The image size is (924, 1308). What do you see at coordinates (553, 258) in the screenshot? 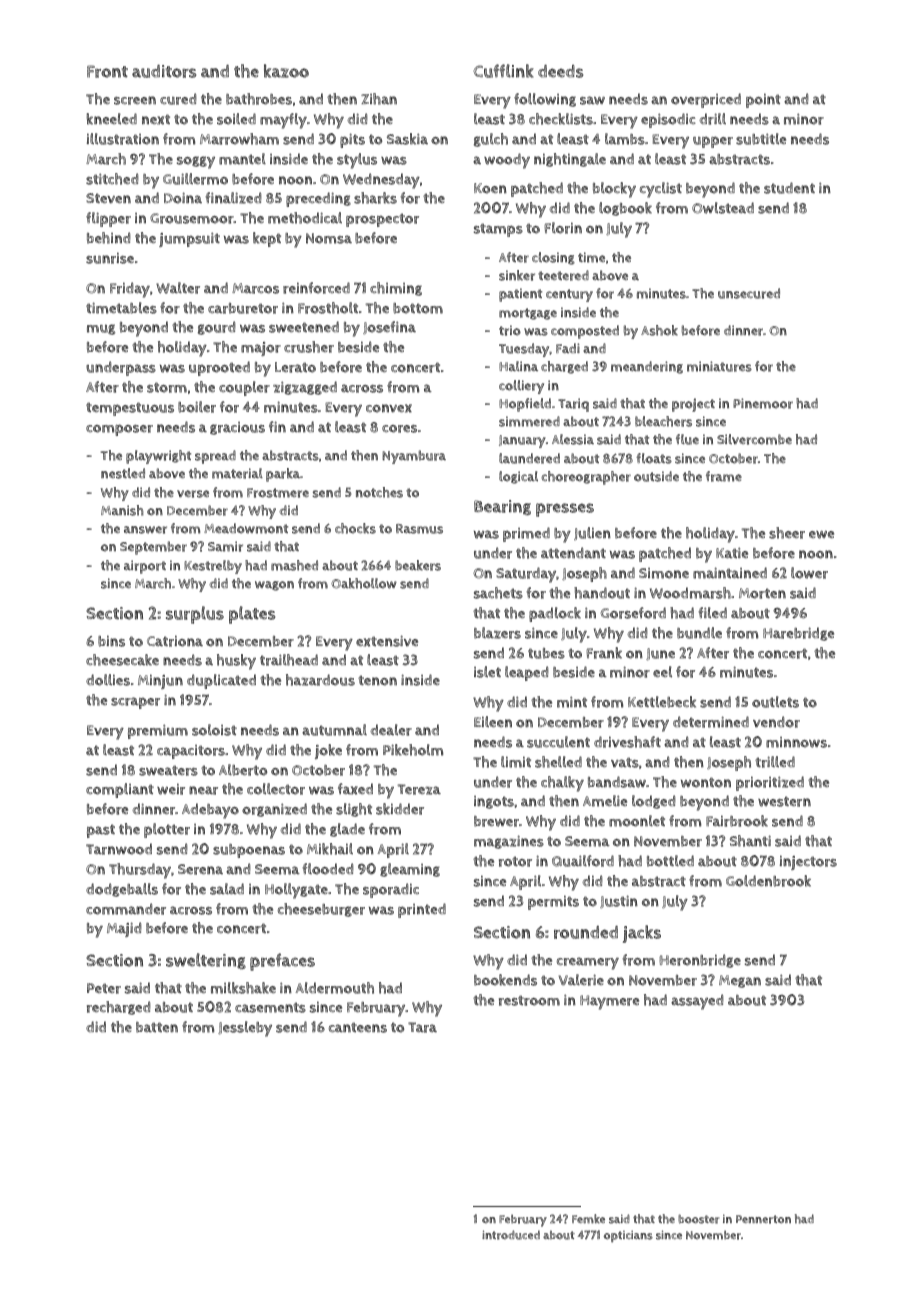
I see `closing` at bounding box center [553, 258].
